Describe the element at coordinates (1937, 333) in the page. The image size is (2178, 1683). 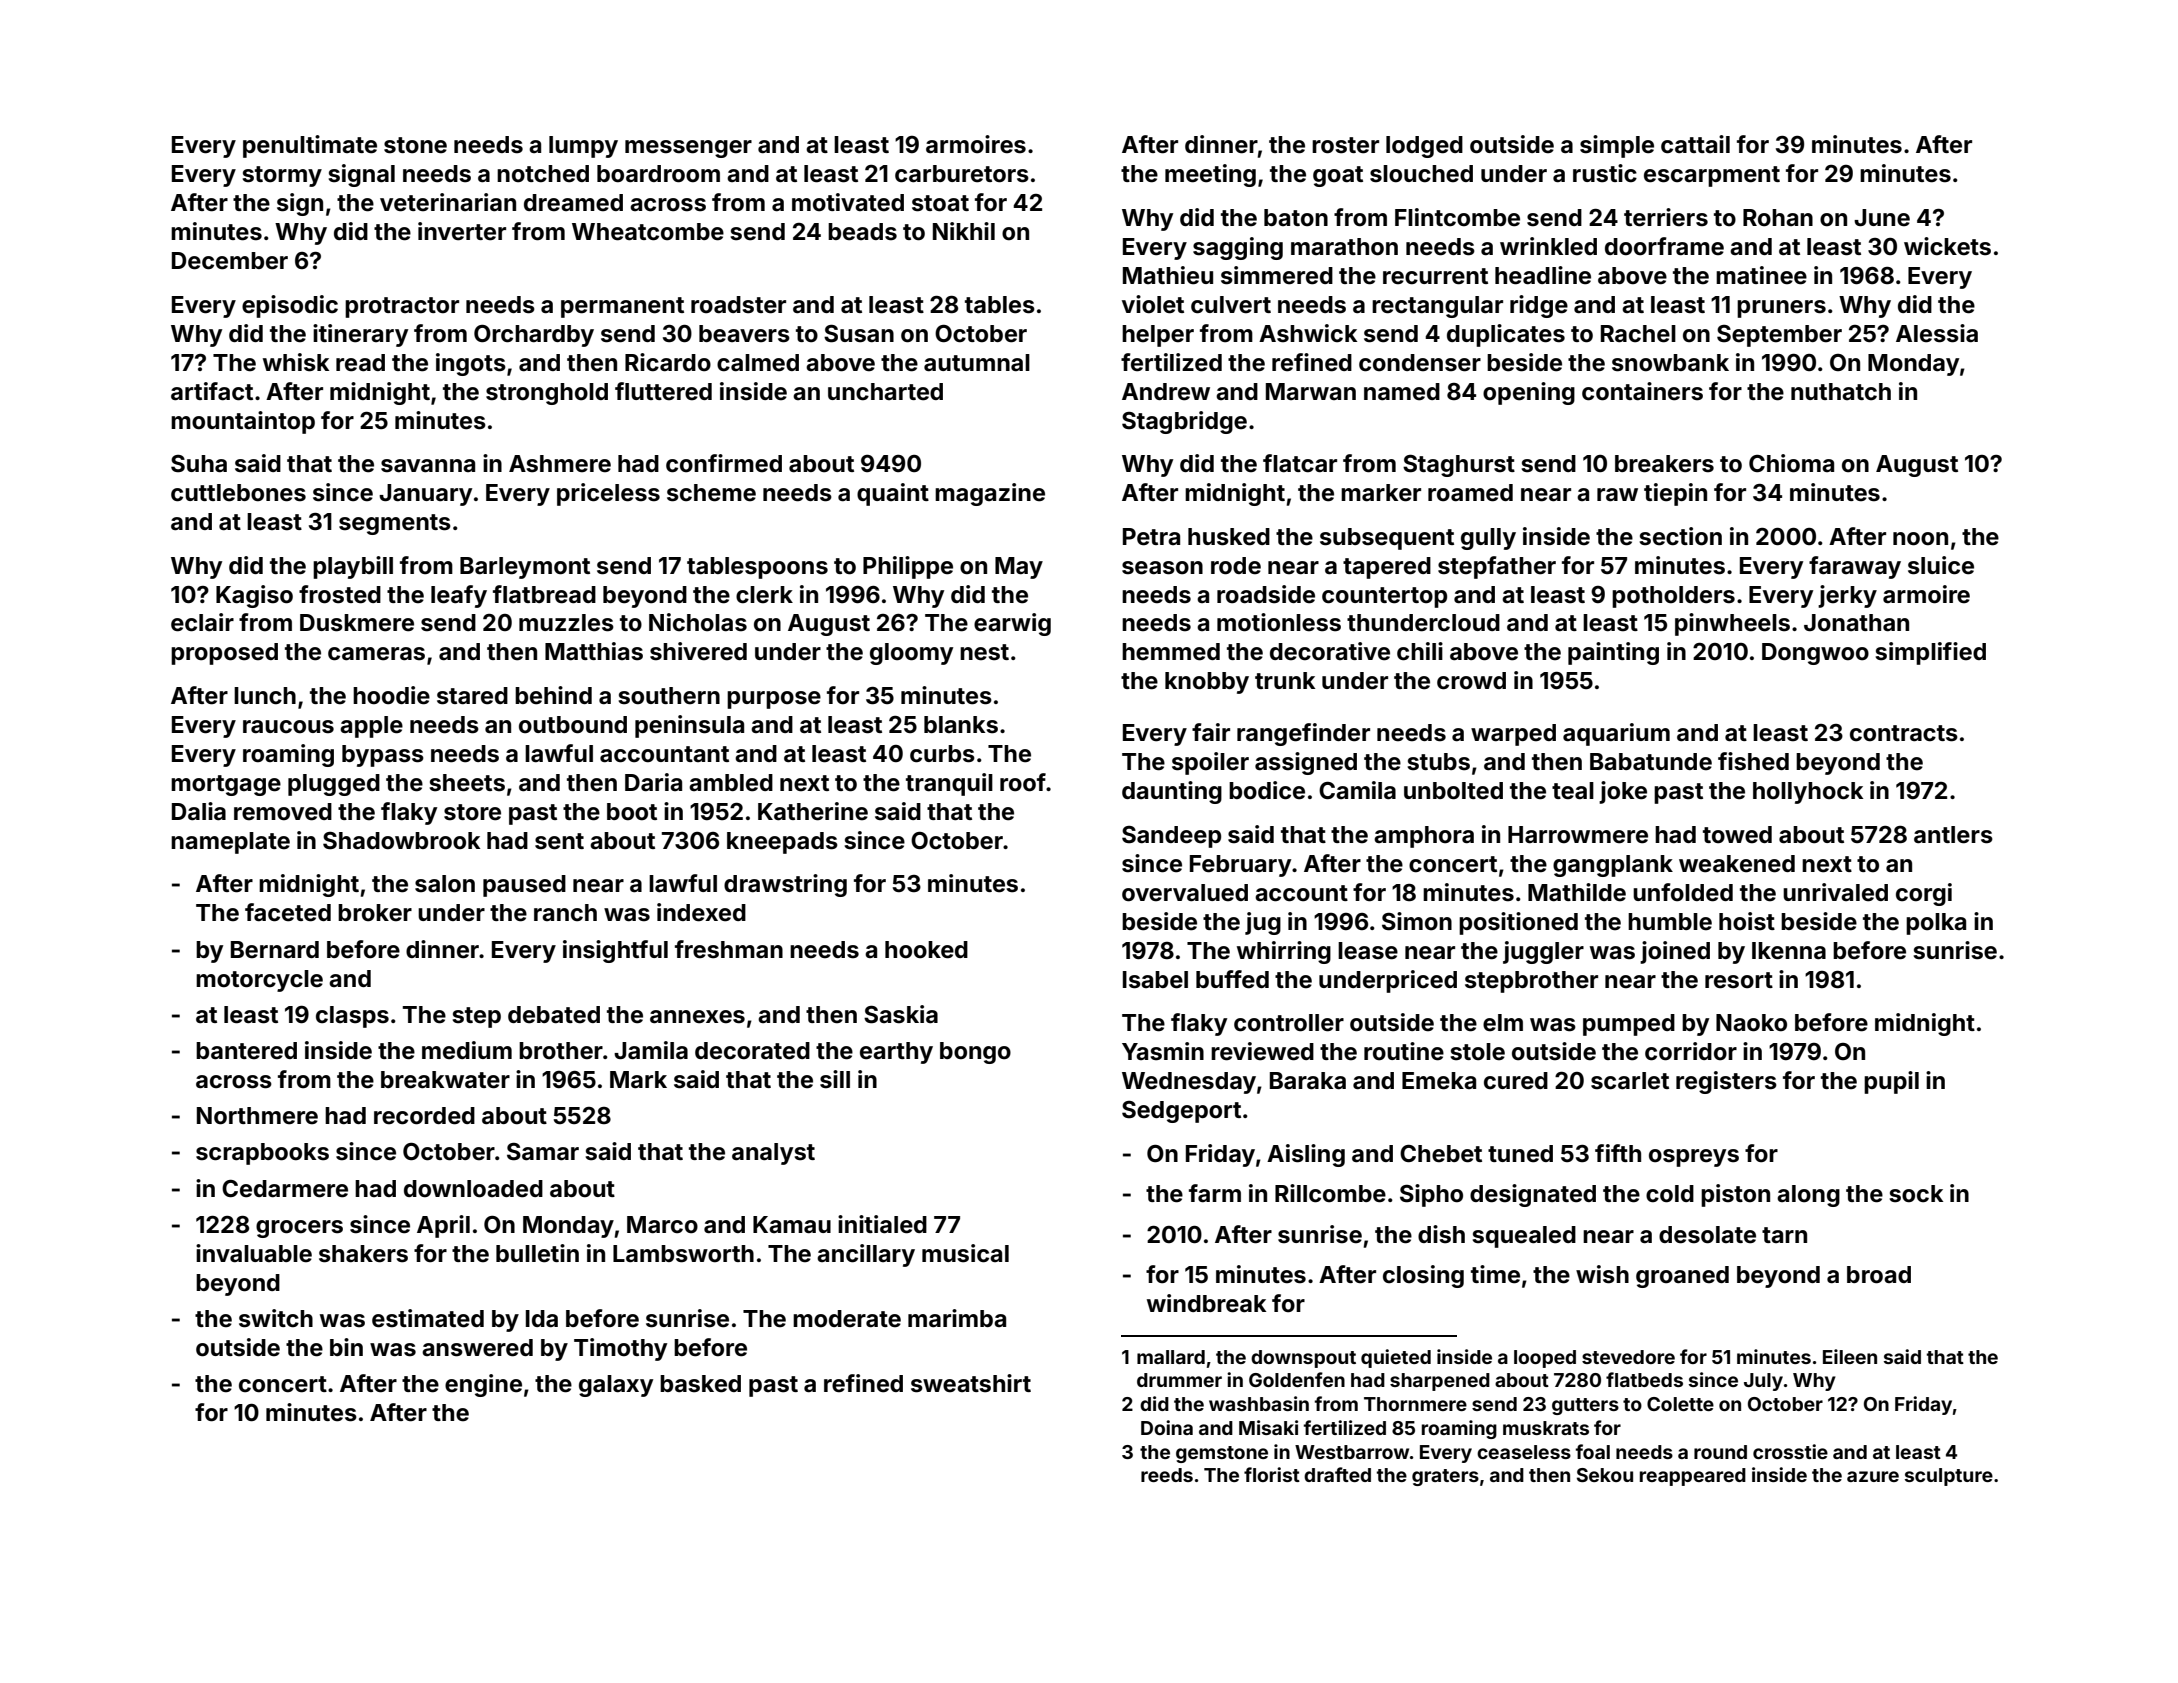
I see `Alessia` at that location.
